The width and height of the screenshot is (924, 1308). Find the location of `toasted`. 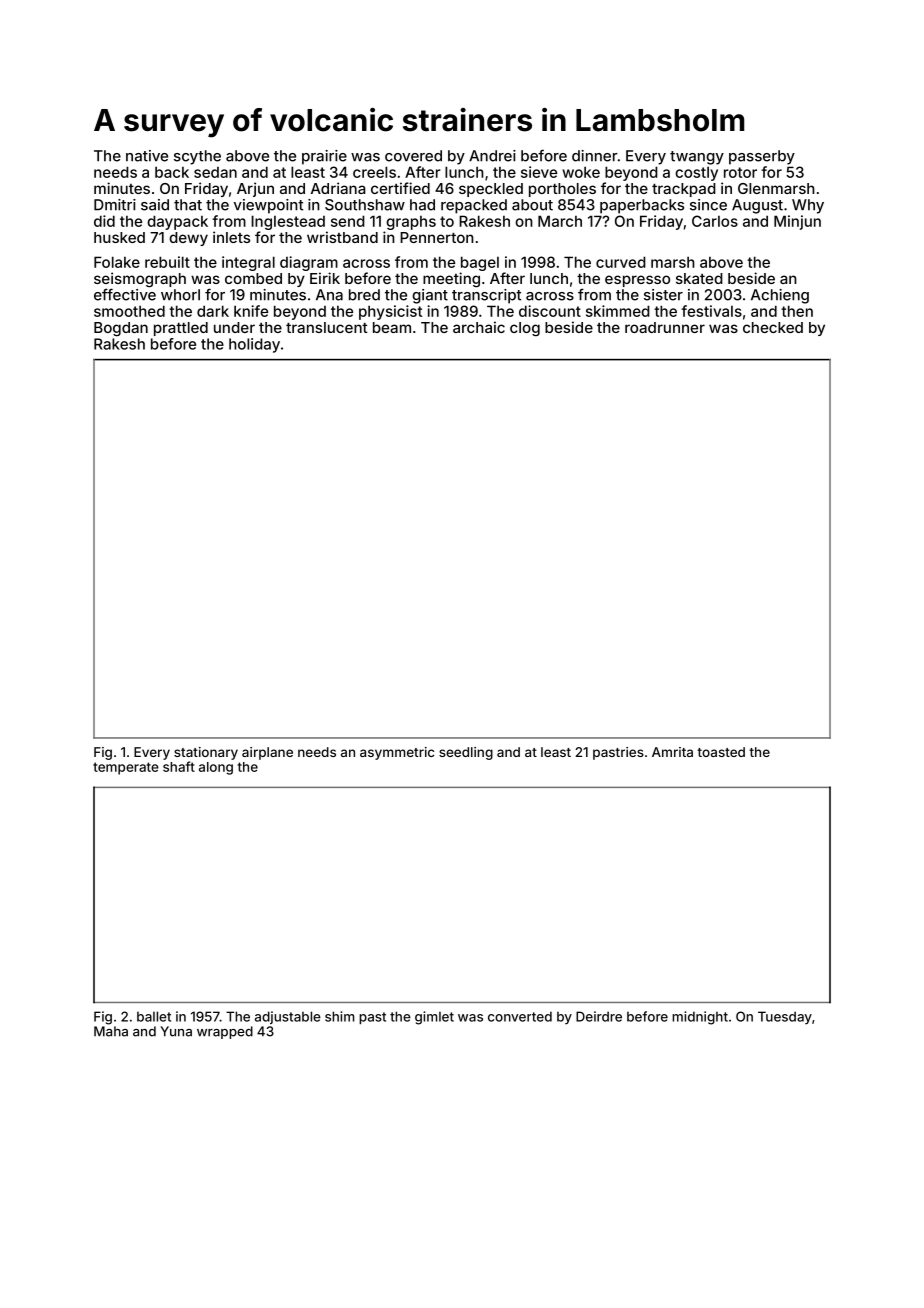

toasted is located at coordinates (721, 752).
